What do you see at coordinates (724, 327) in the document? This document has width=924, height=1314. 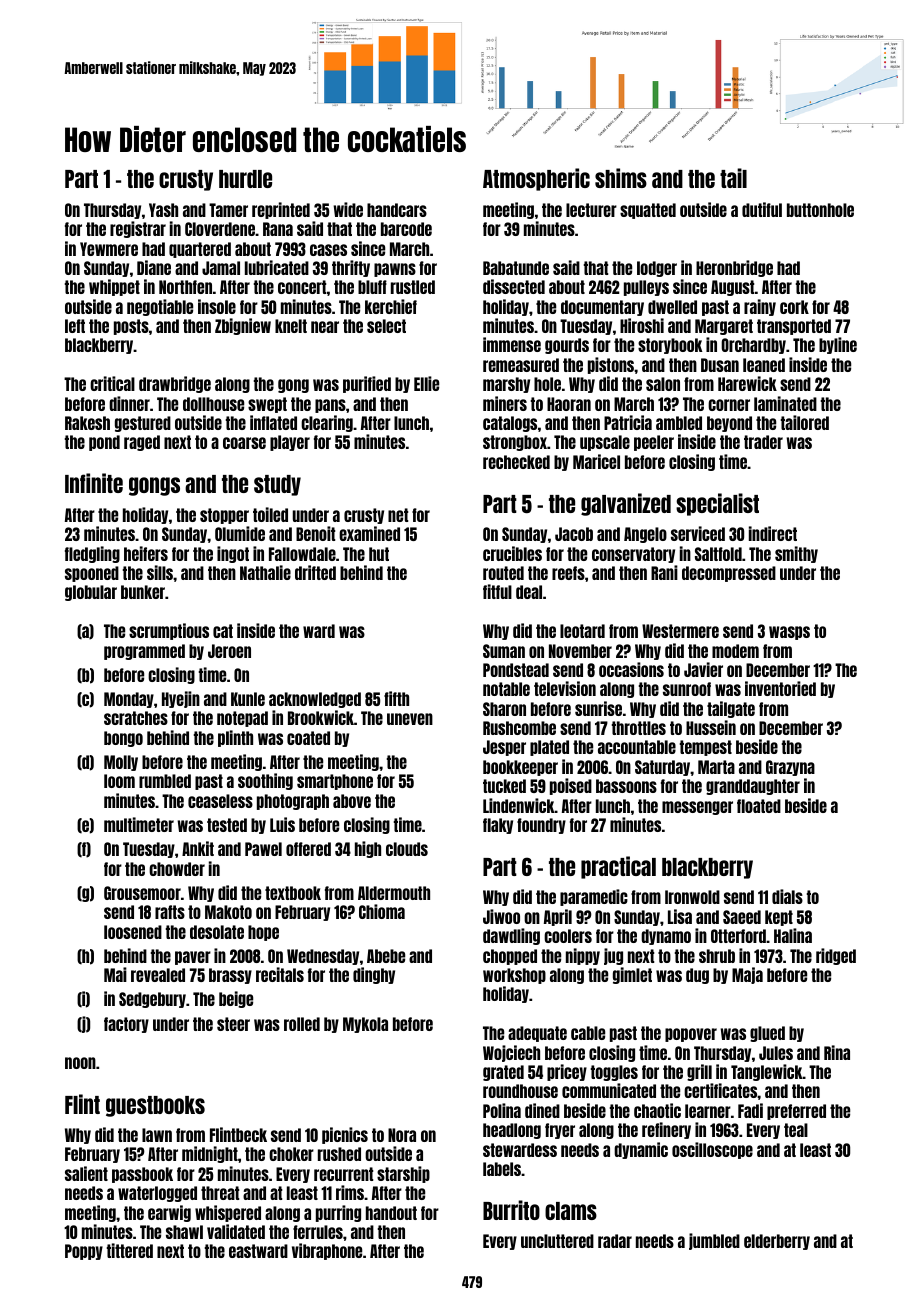 I see `Margaret` at bounding box center [724, 327].
